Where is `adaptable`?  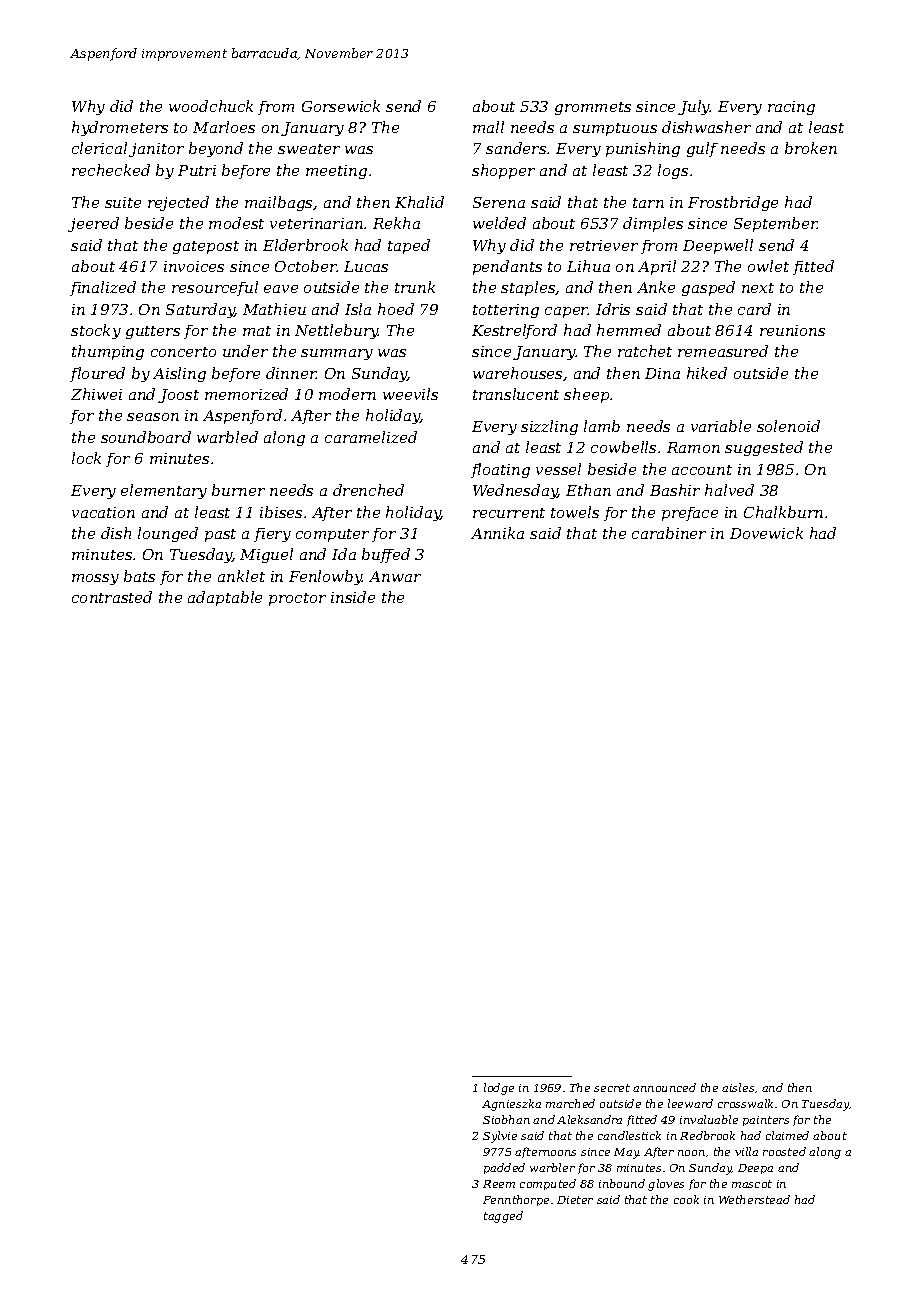 adaptable is located at coordinates (225, 598).
